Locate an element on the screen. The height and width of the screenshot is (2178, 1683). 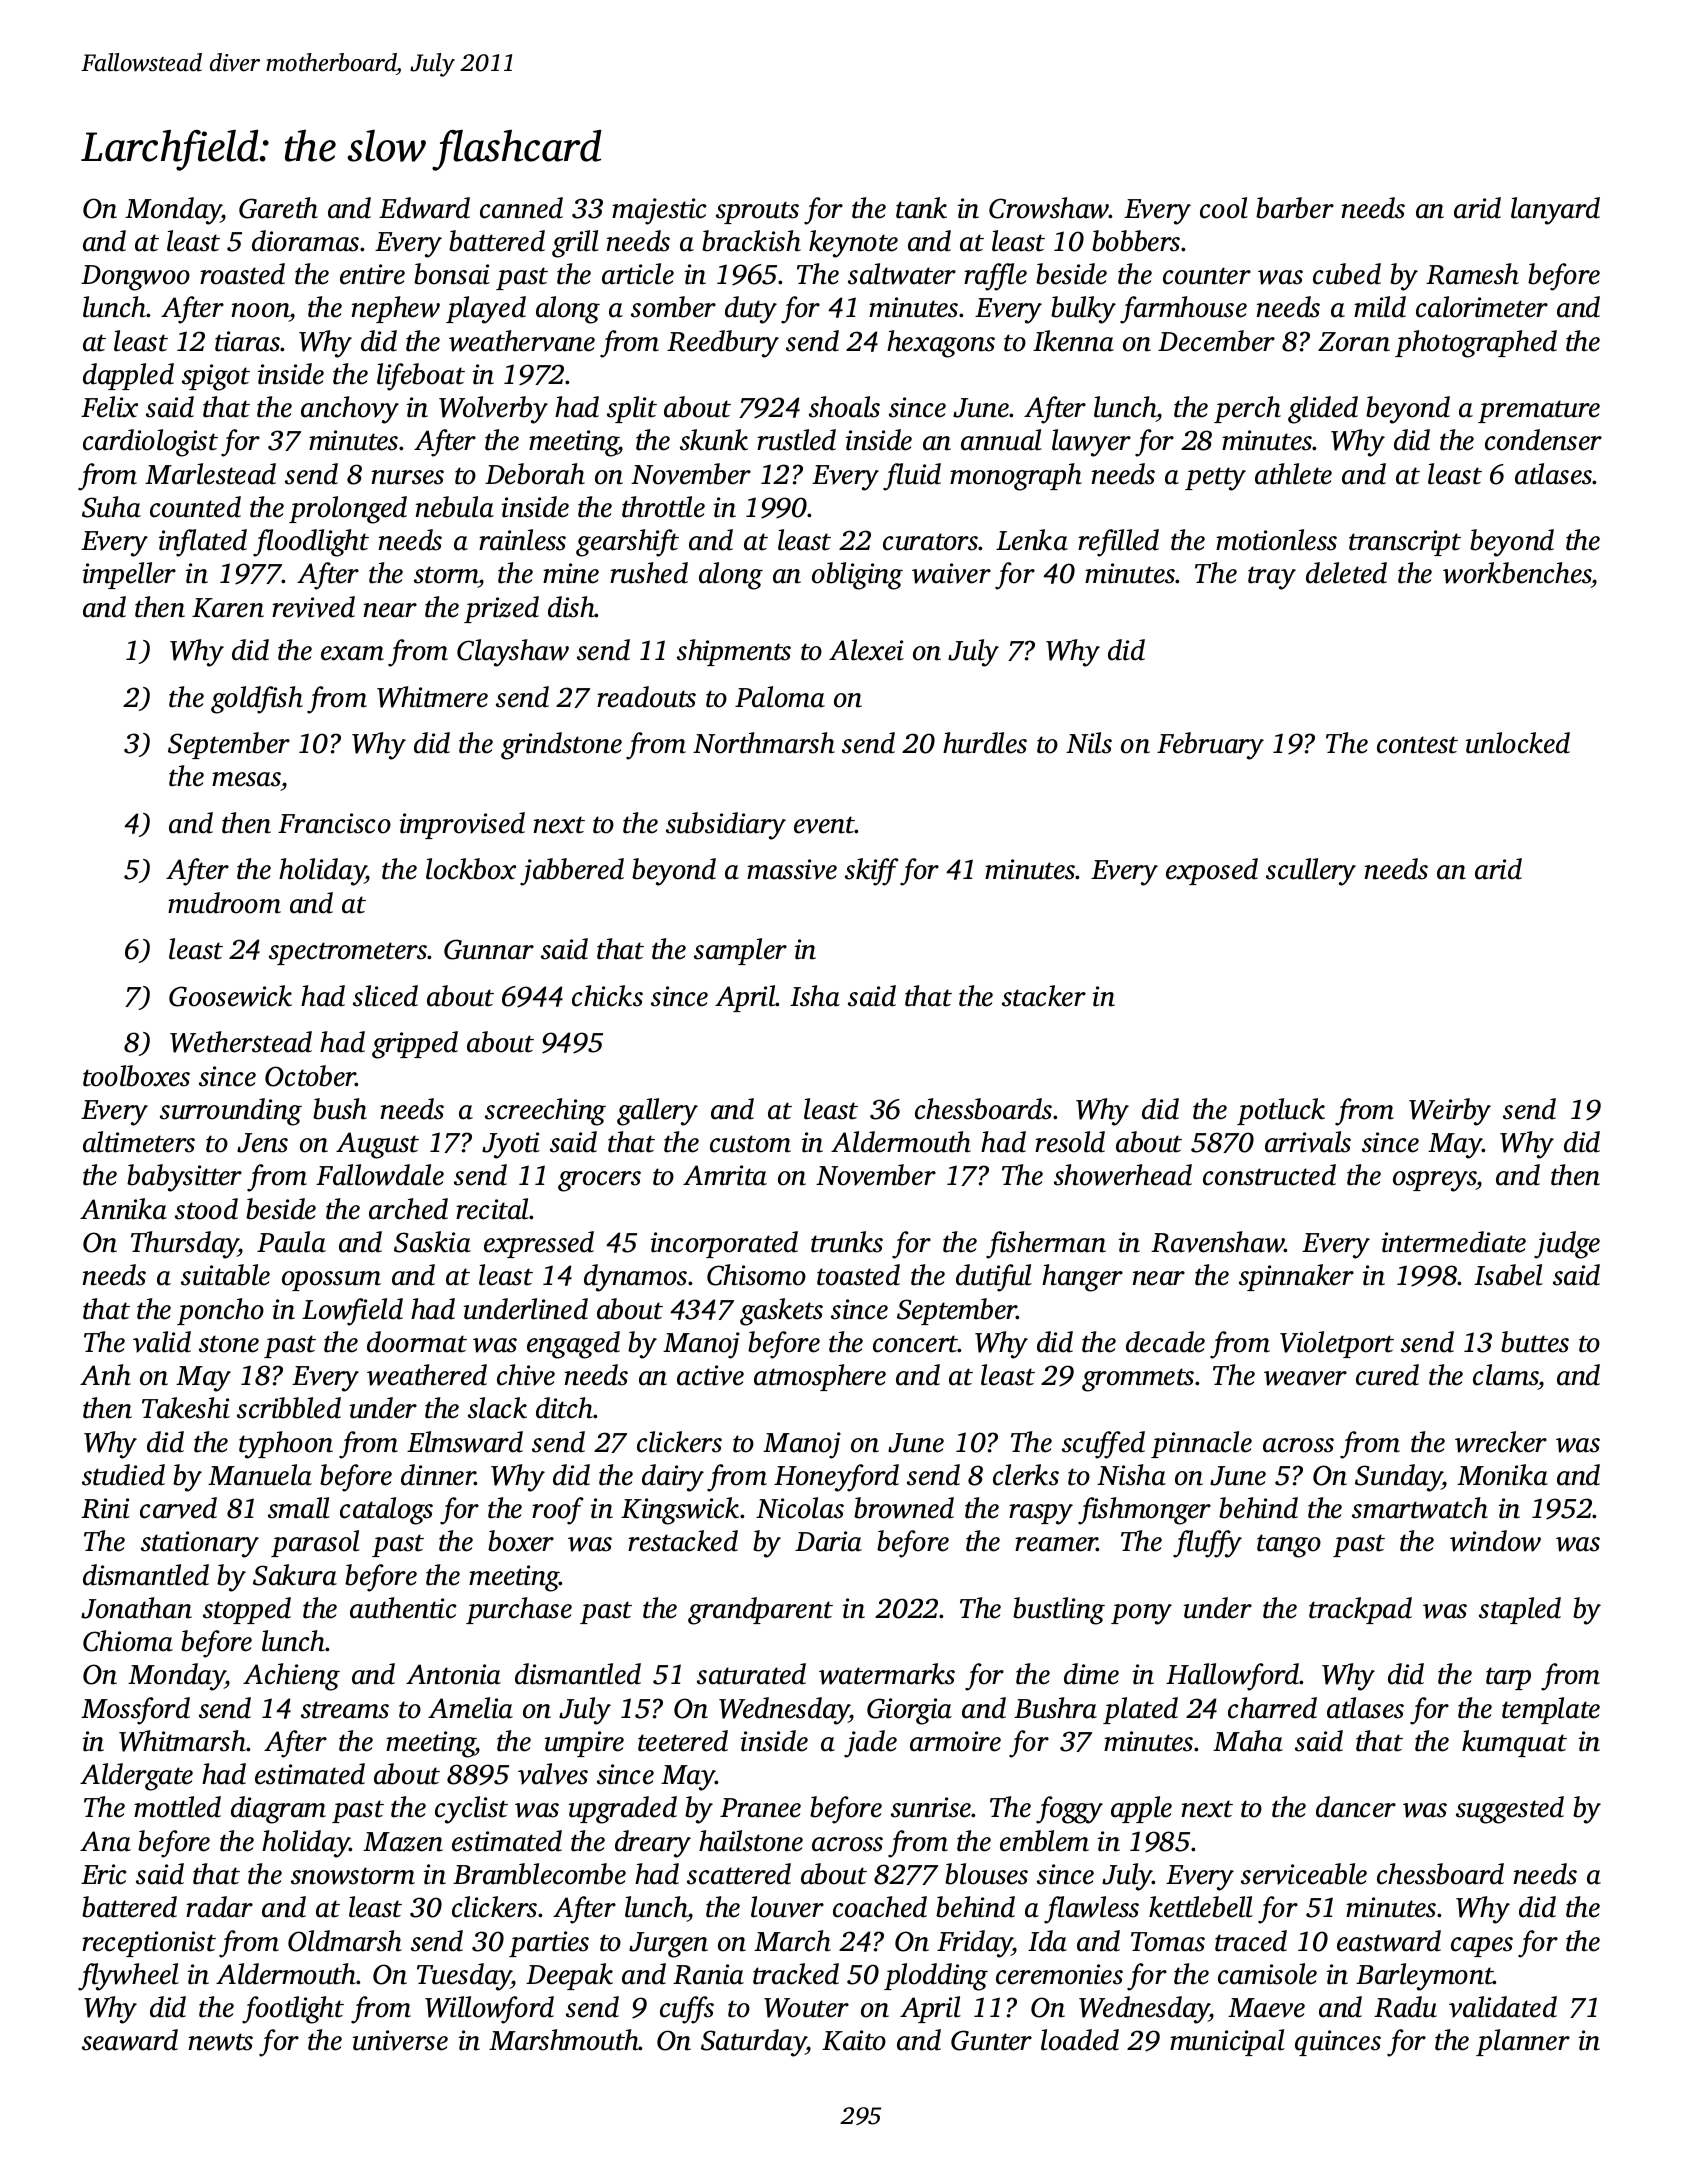
tray is located at coordinates (1272, 578).
